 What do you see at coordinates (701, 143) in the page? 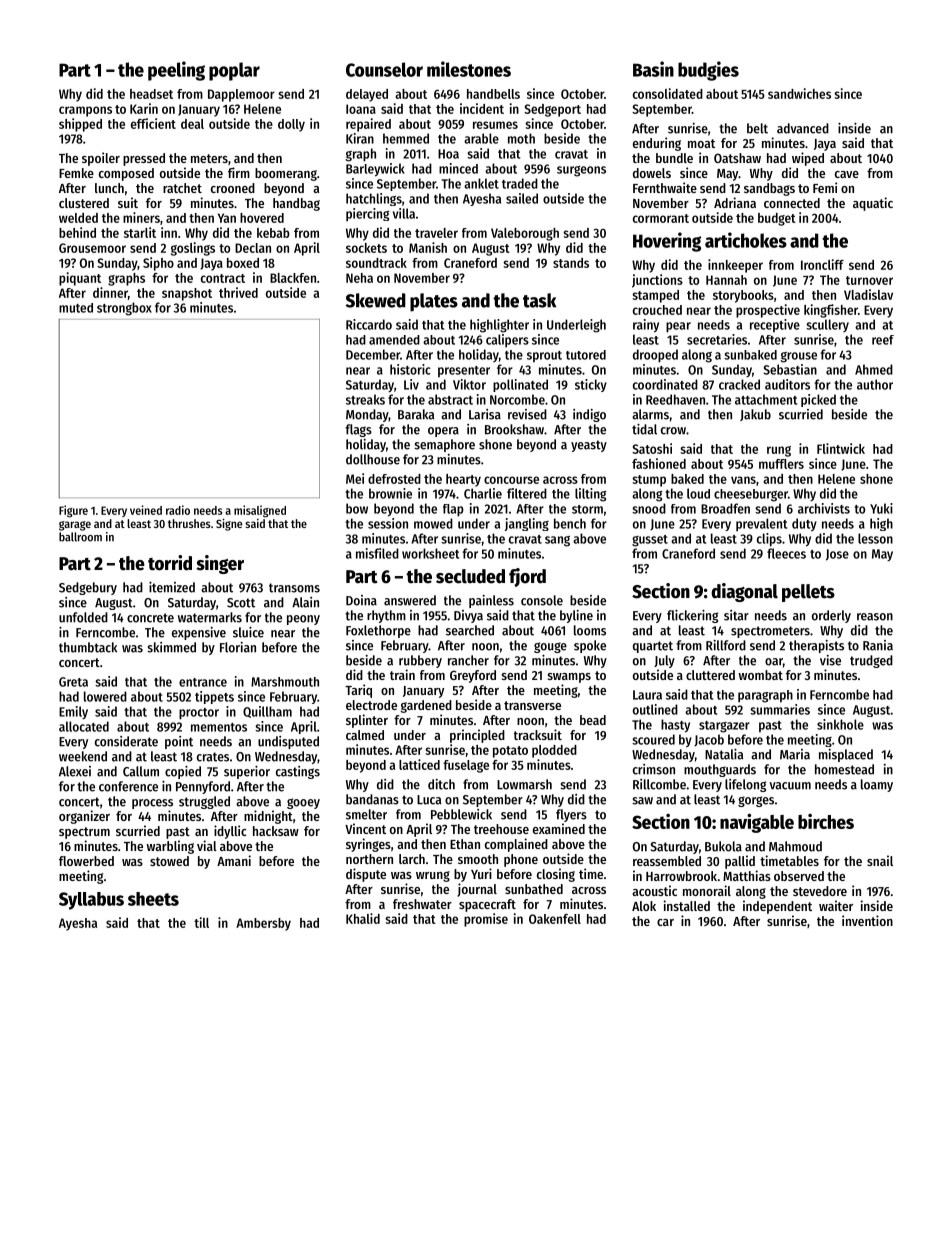
I see `moat` at bounding box center [701, 143].
